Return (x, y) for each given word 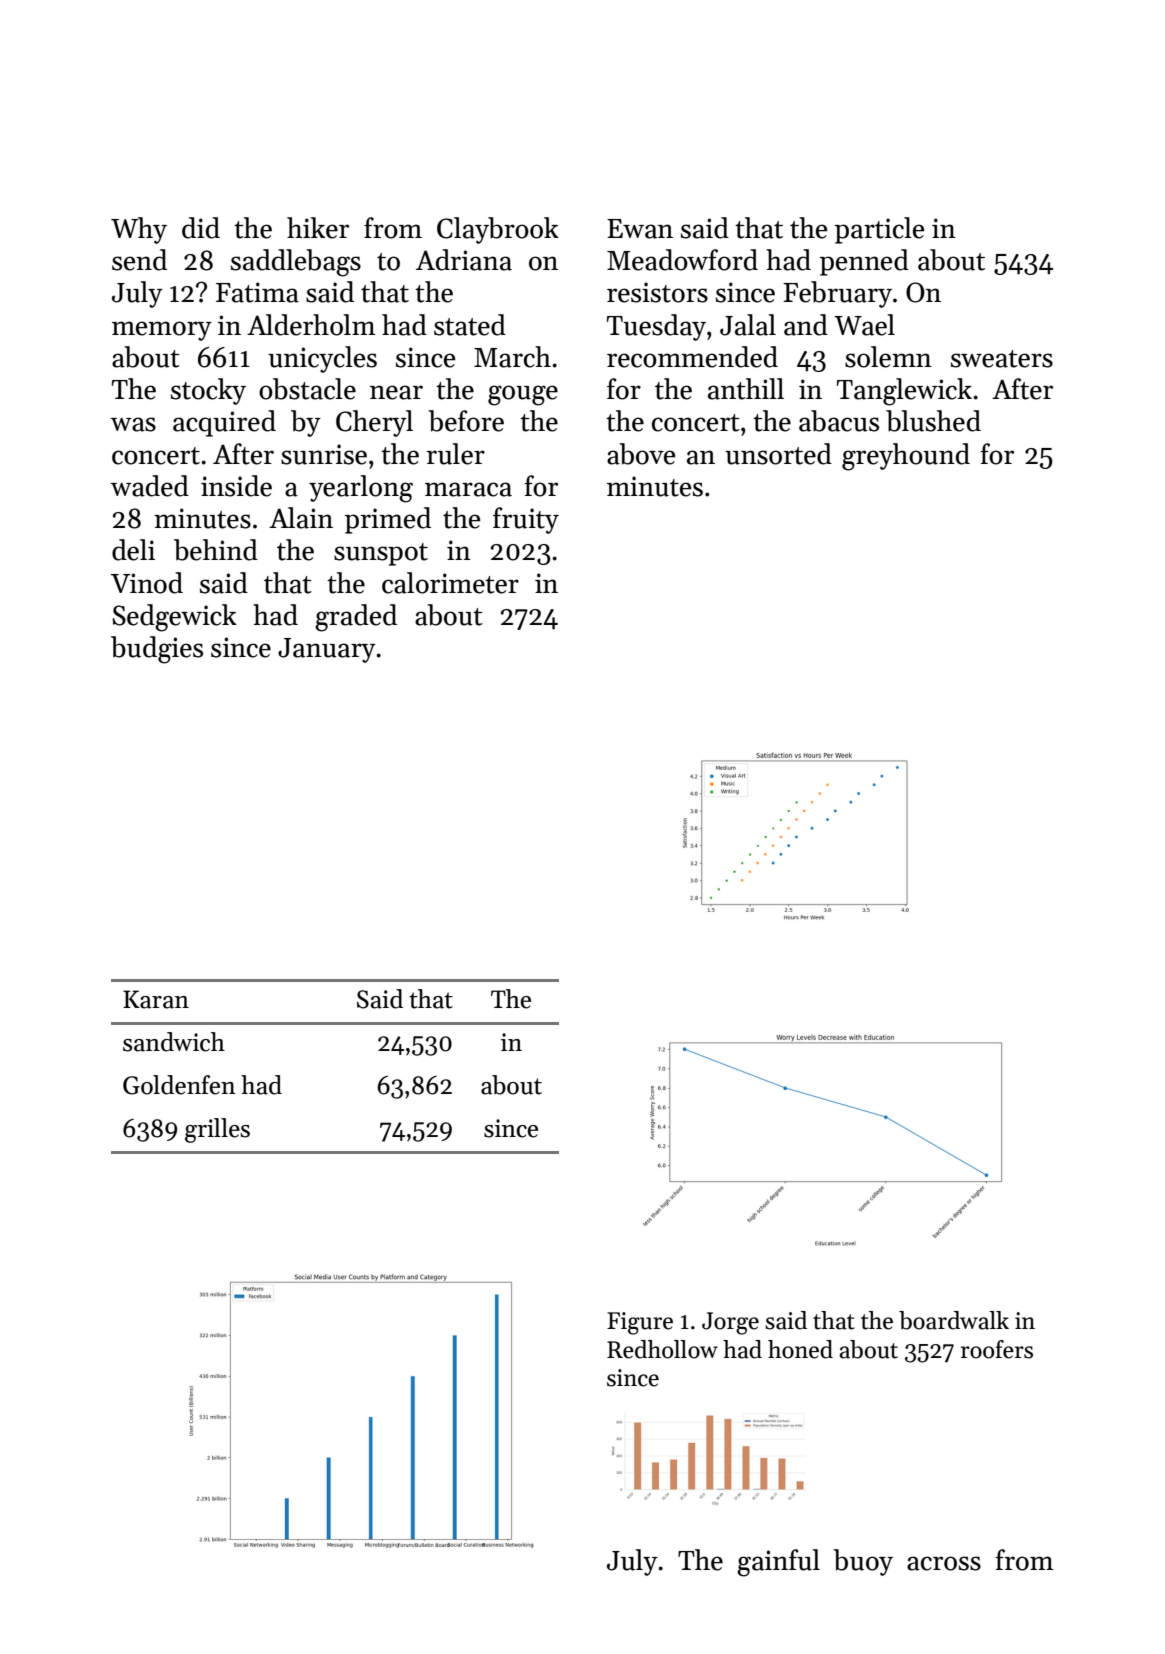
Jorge (730, 1323)
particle (880, 230)
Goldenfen (179, 1085)
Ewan (640, 229)
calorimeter (450, 583)
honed (800, 1349)
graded (356, 618)
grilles (217, 1130)
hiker (318, 228)
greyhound (906, 457)
